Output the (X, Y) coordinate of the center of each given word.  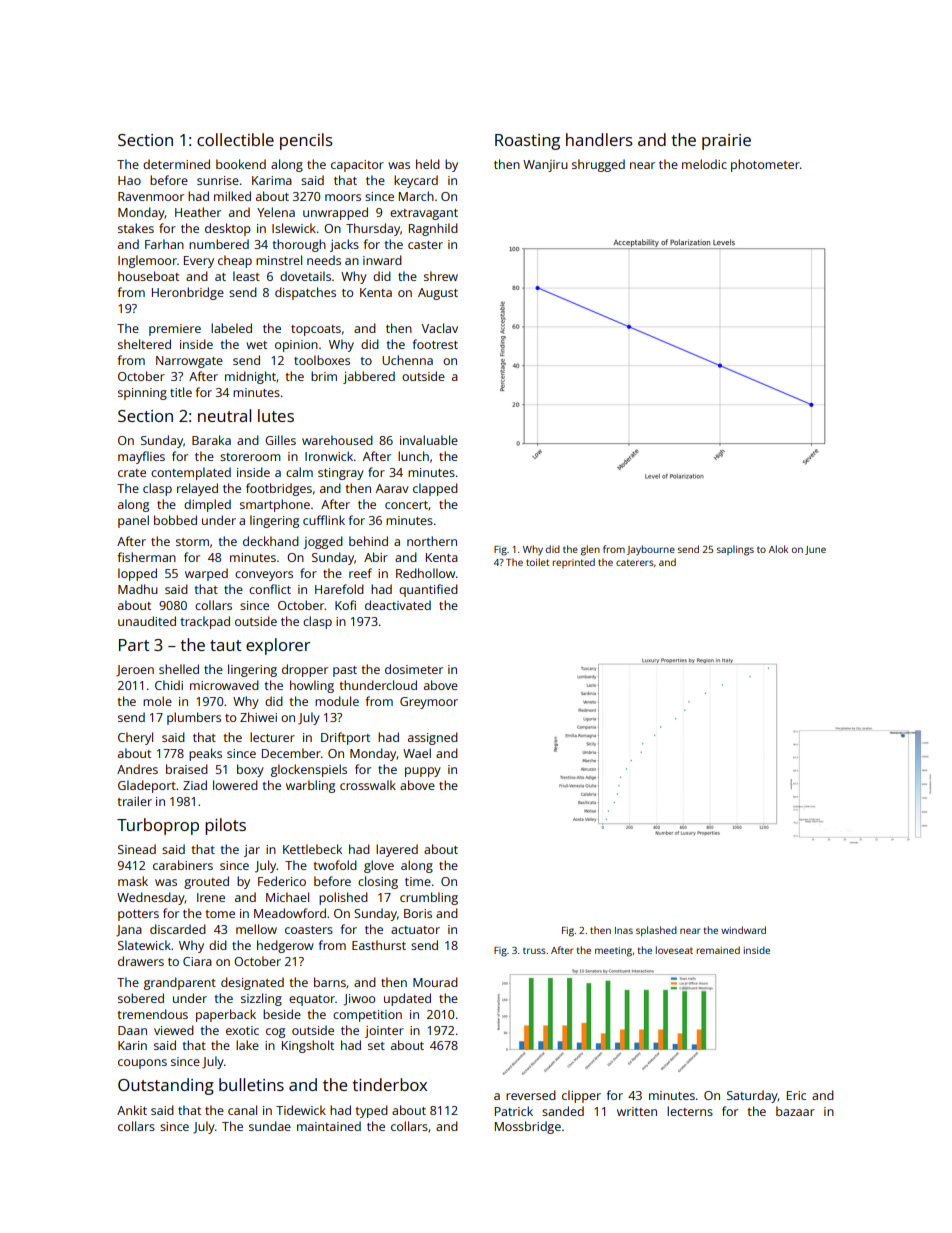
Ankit (132, 1110)
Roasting (527, 142)
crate (132, 473)
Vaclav (440, 328)
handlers (599, 139)
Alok (778, 549)
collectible (235, 139)
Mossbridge (528, 1127)
